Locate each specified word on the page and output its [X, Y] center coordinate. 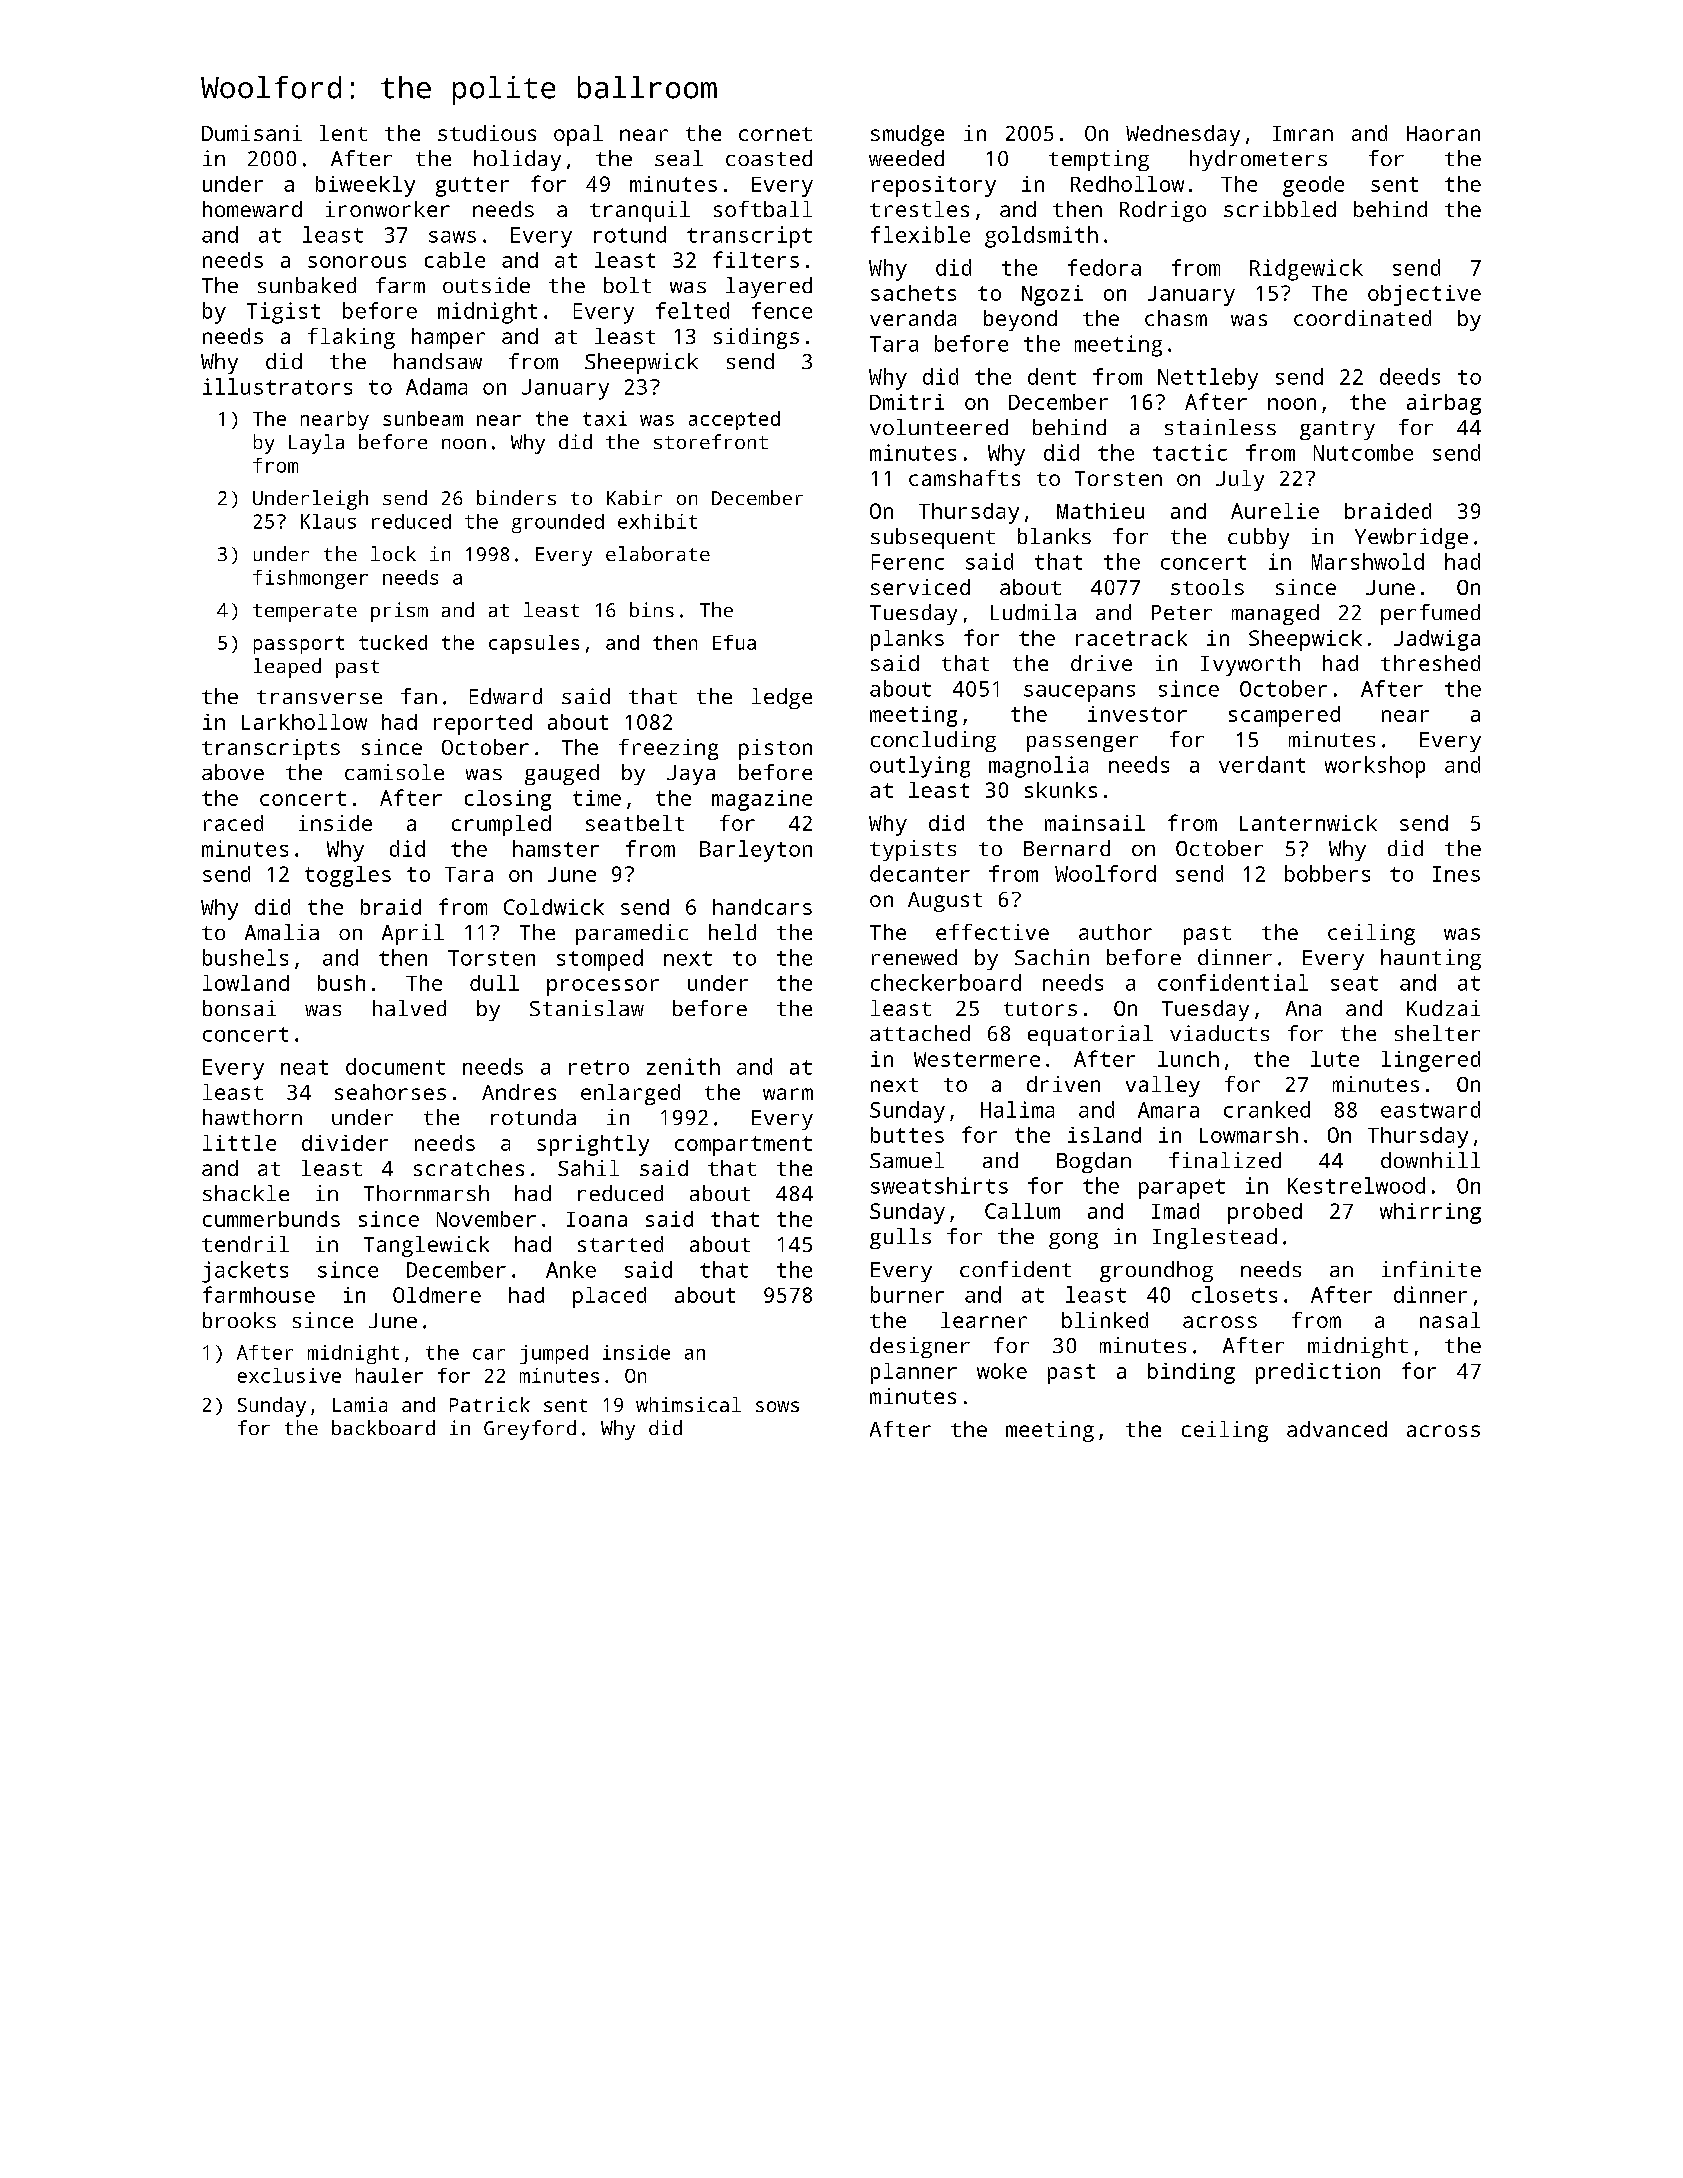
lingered [1431, 1061]
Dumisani [252, 133]
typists [913, 850]
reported [483, 724]
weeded [906, 158]
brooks [239, 1320]
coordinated [1362, 318]
